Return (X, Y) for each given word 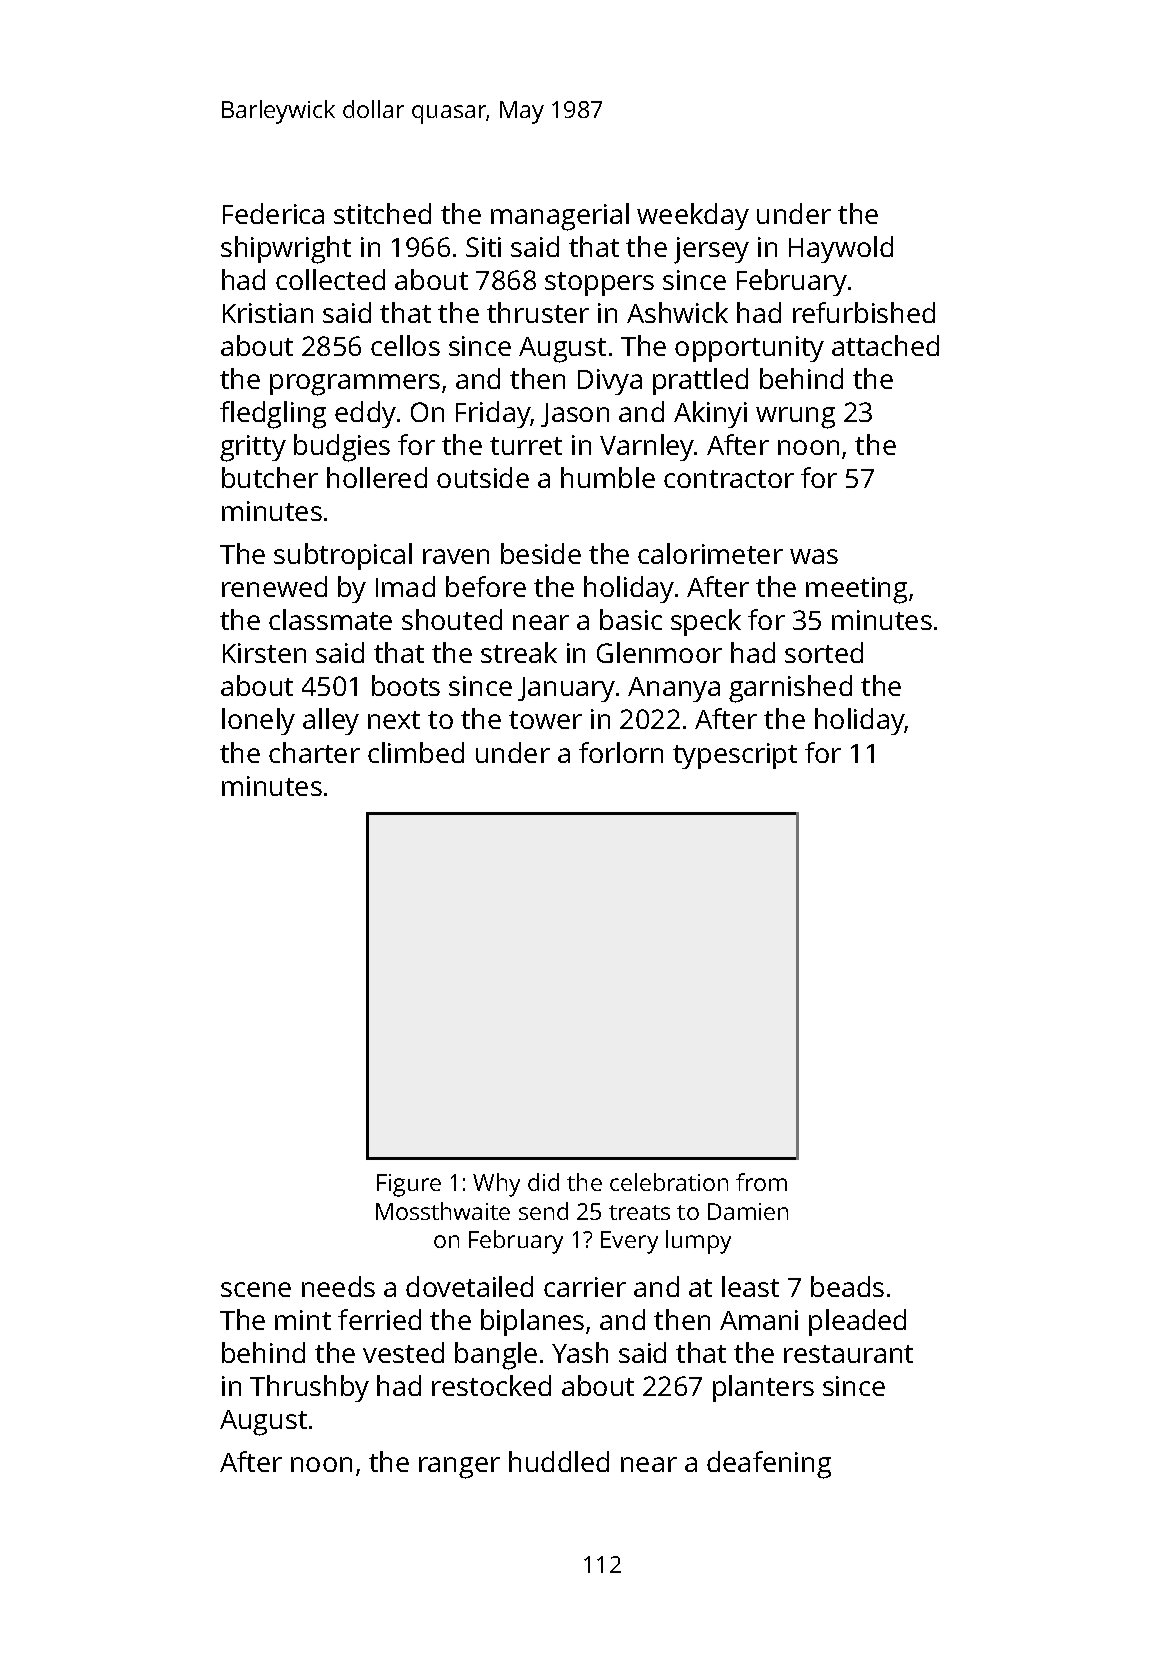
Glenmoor (659, 652)
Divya (610, 382)
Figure (409, 1185)
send (543, 1211)
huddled (559, 1461)
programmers (355, 385)
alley (331, 721)
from (761, 1182)
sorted (824, 652)
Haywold (841, 249)
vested (403, 1352)
